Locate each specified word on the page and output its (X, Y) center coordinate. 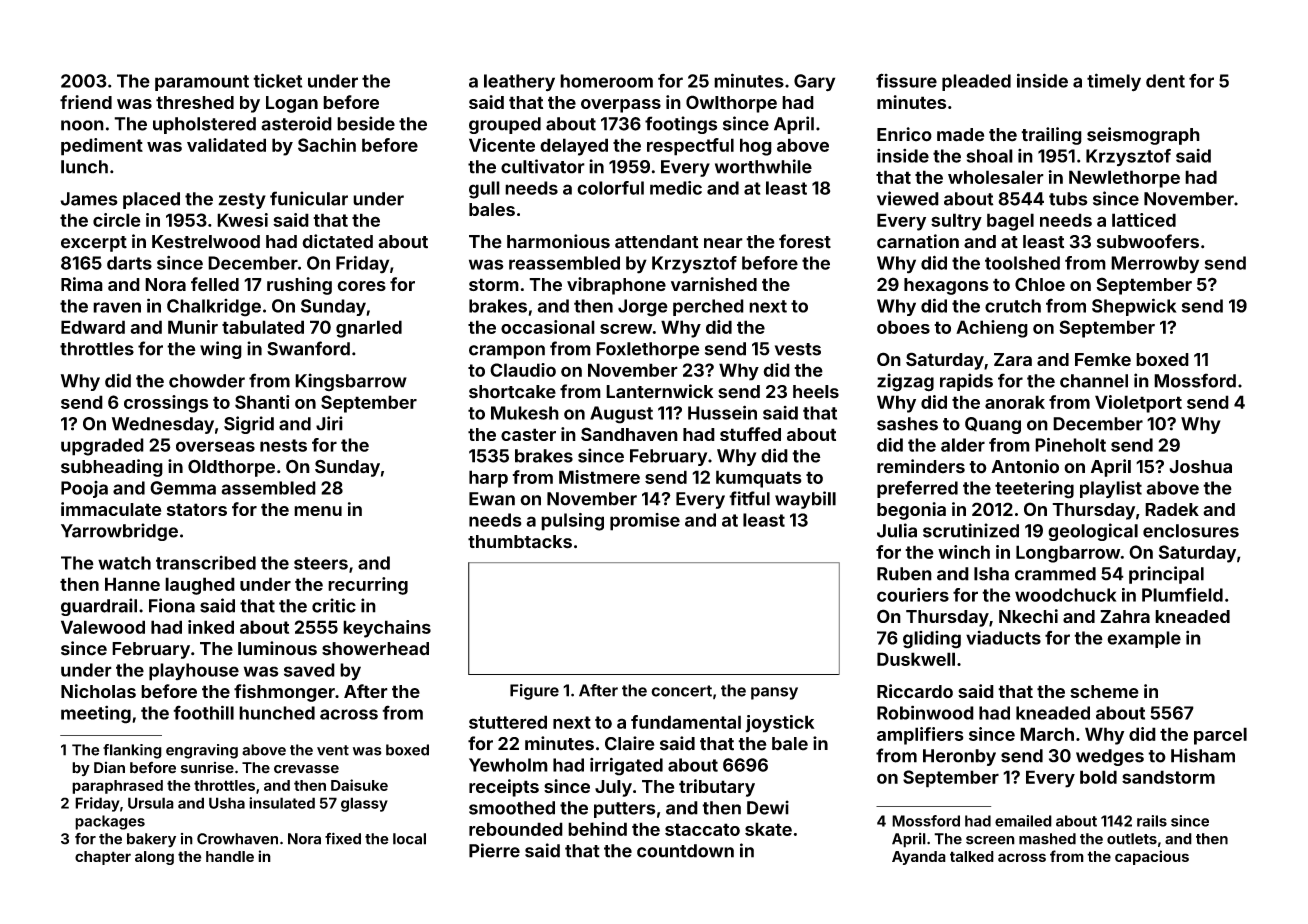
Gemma (183, 488)
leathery (519, 83)
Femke (1103, 359)
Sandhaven (629, 434)
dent (1165, 81)
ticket (277, 80)
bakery (151, 840)
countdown (685, 851)
